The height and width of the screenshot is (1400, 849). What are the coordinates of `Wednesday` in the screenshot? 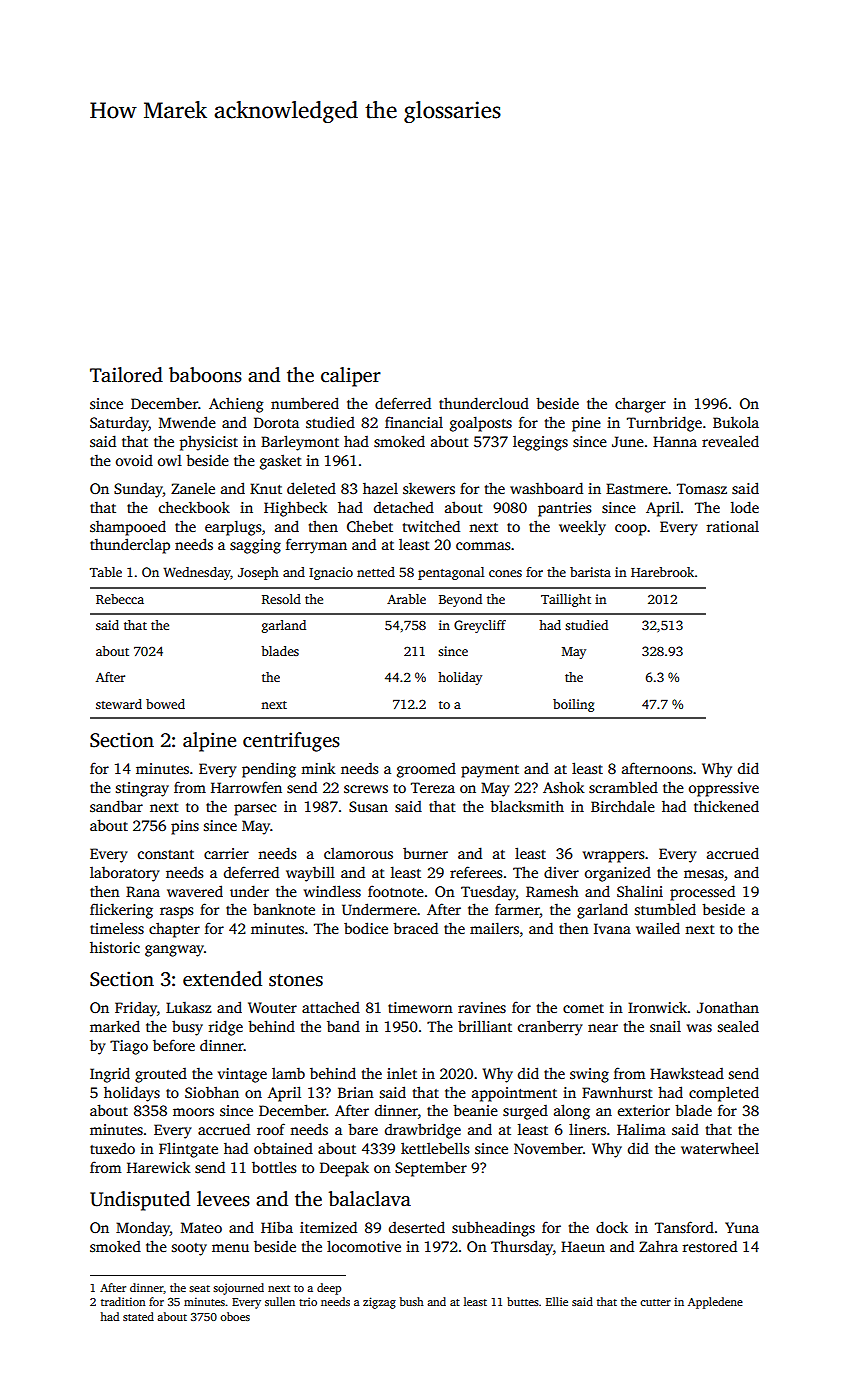 It's located at (197, 573).
